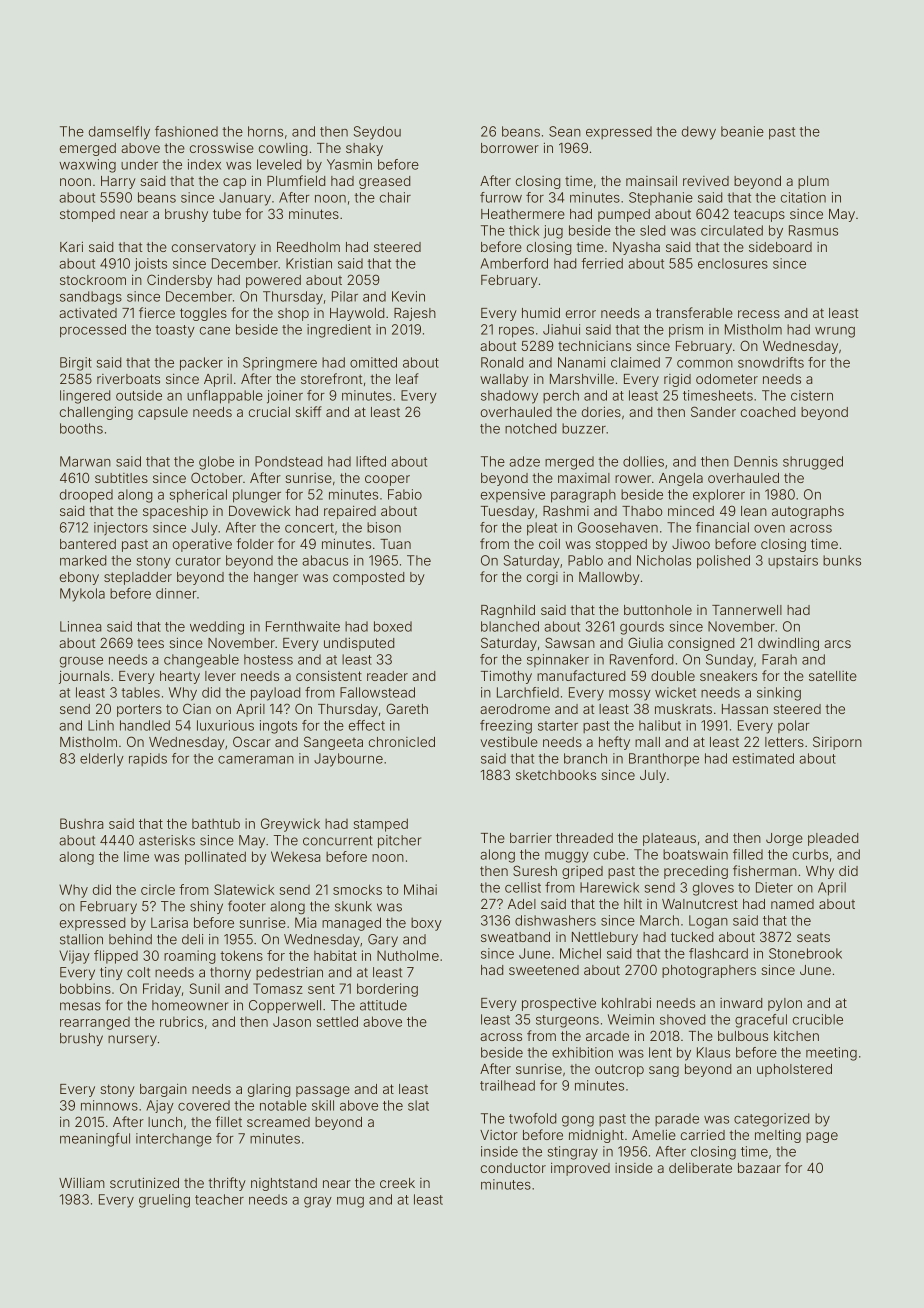 The height and width of the page is (1308, 924). Describe the element at coordinates (71, 246) in the page. I see `Kari` at that location.
